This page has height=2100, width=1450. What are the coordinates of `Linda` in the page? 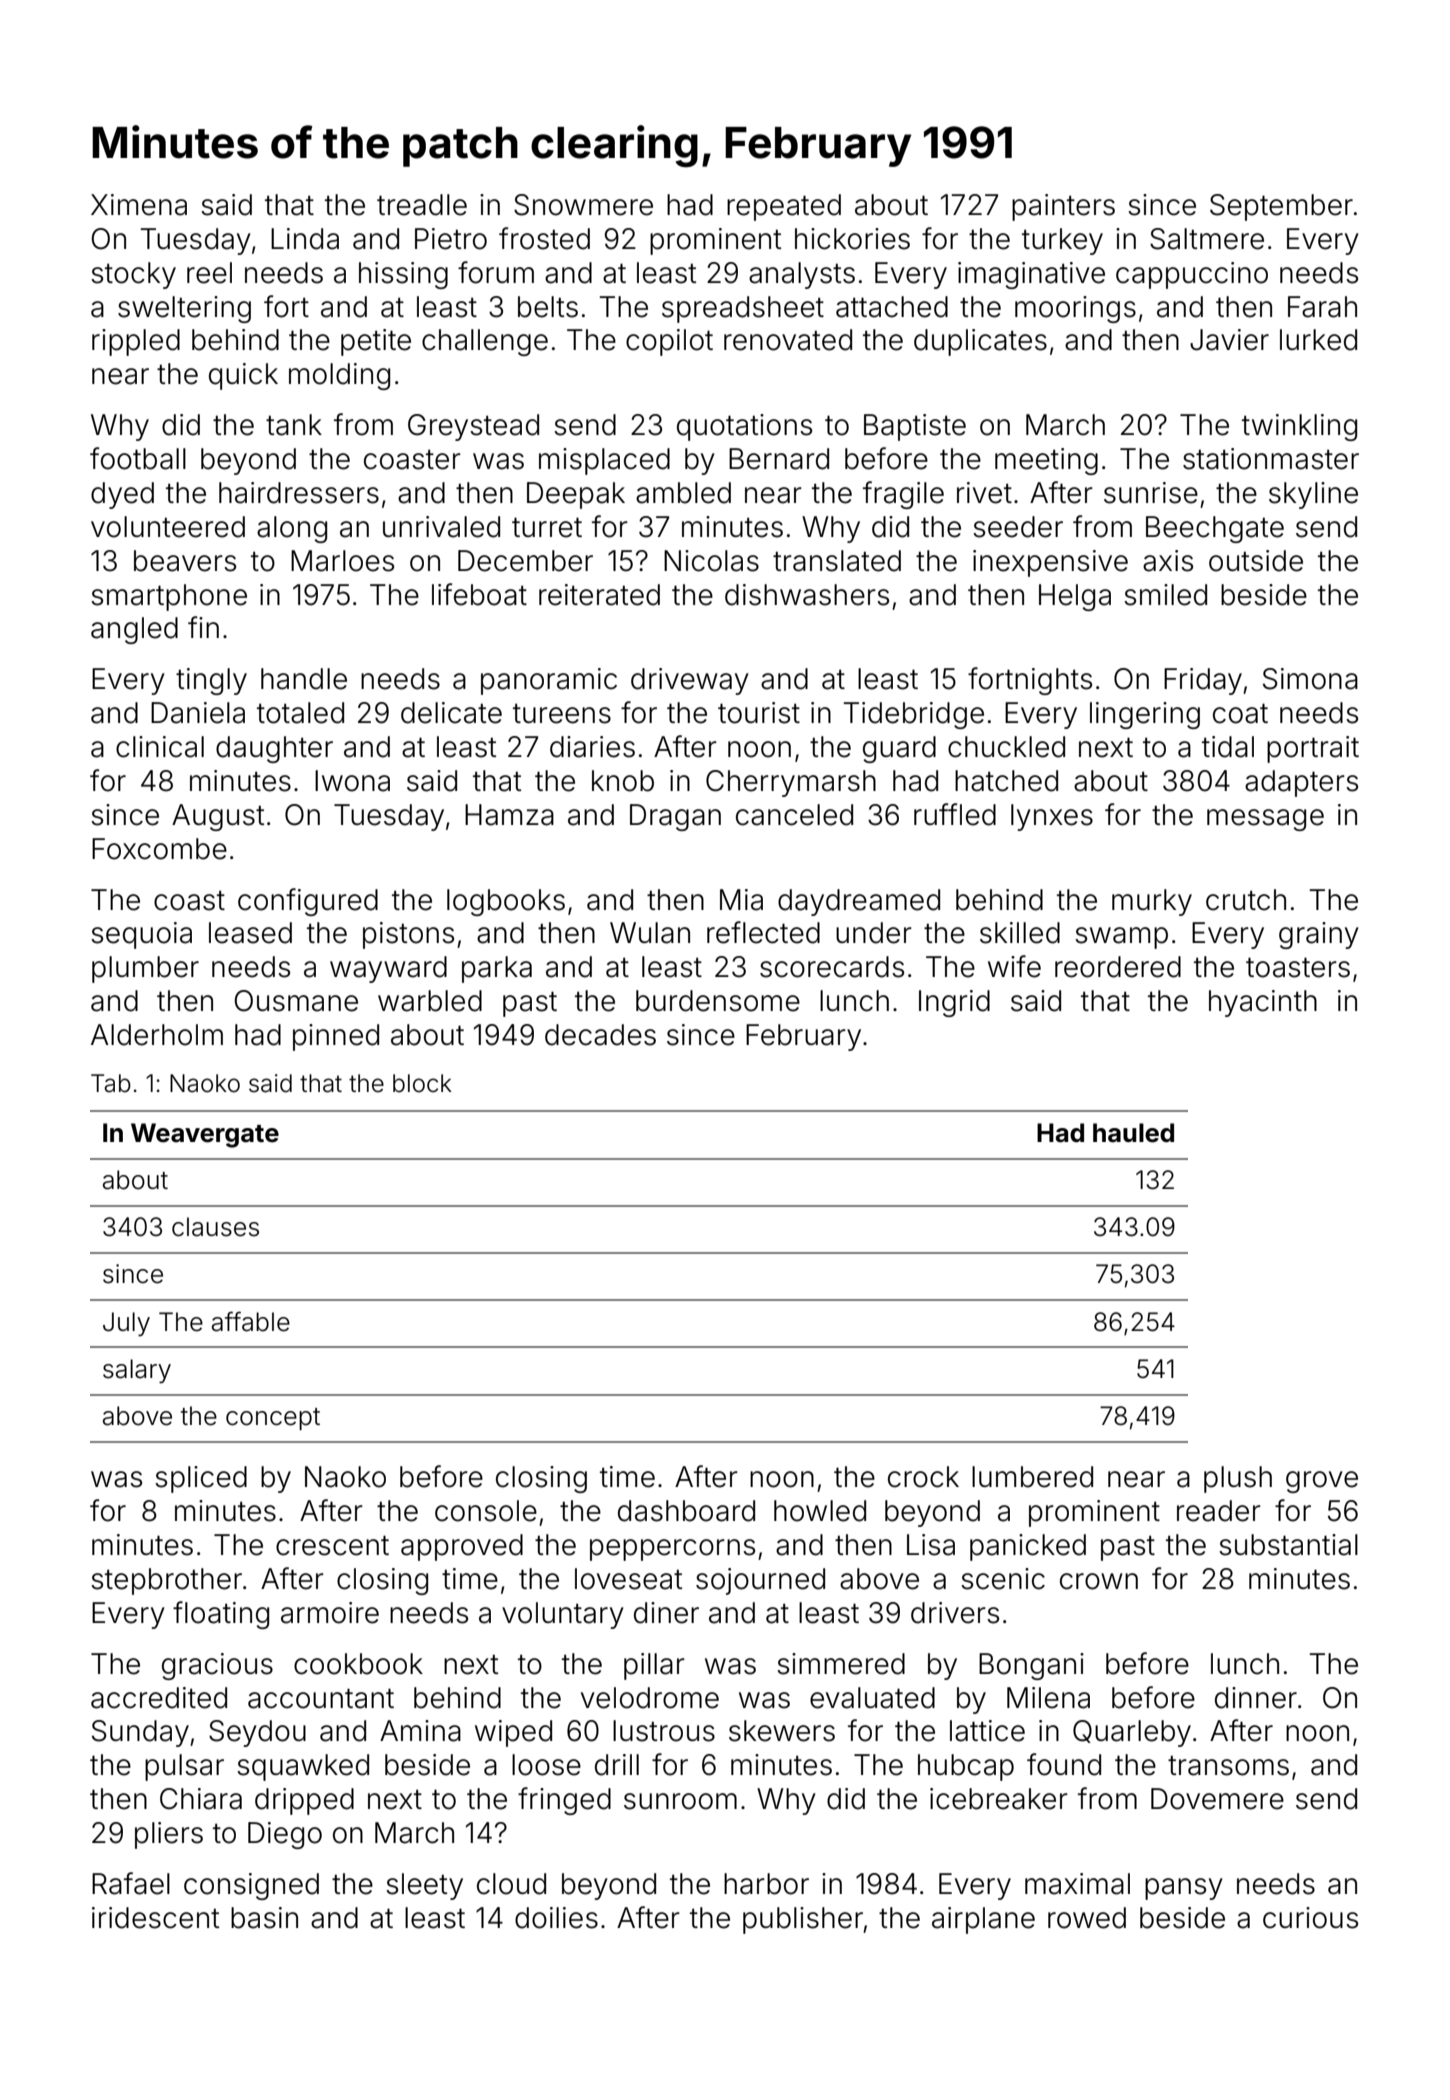 It's located at (305, 239).
